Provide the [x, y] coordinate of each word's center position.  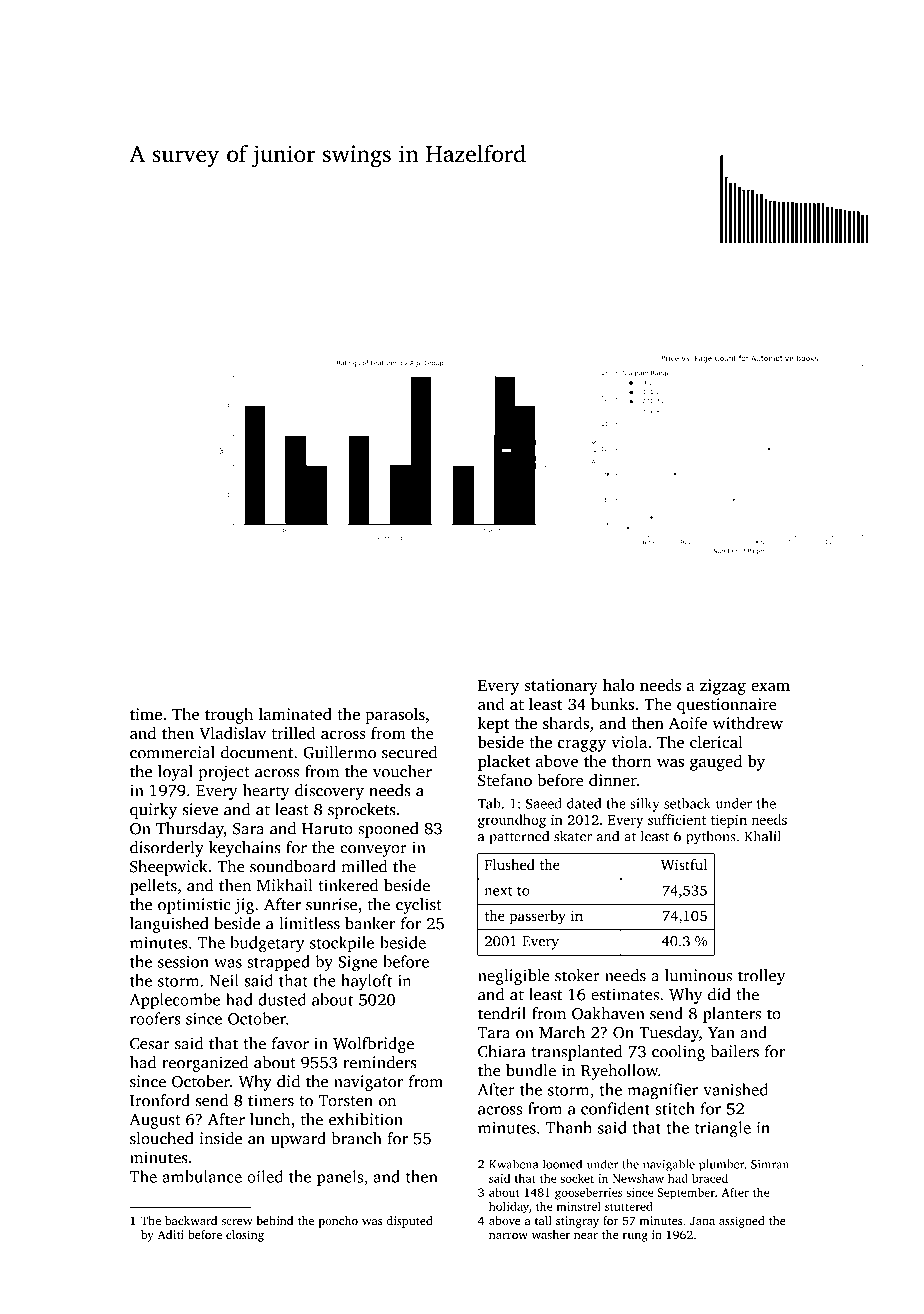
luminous [698, 975]
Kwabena [514, 1164]
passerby [538, 917]
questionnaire [727, 706]
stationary [561, 687]
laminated [295, 714]
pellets [153, 887]
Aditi [170, 1234]
